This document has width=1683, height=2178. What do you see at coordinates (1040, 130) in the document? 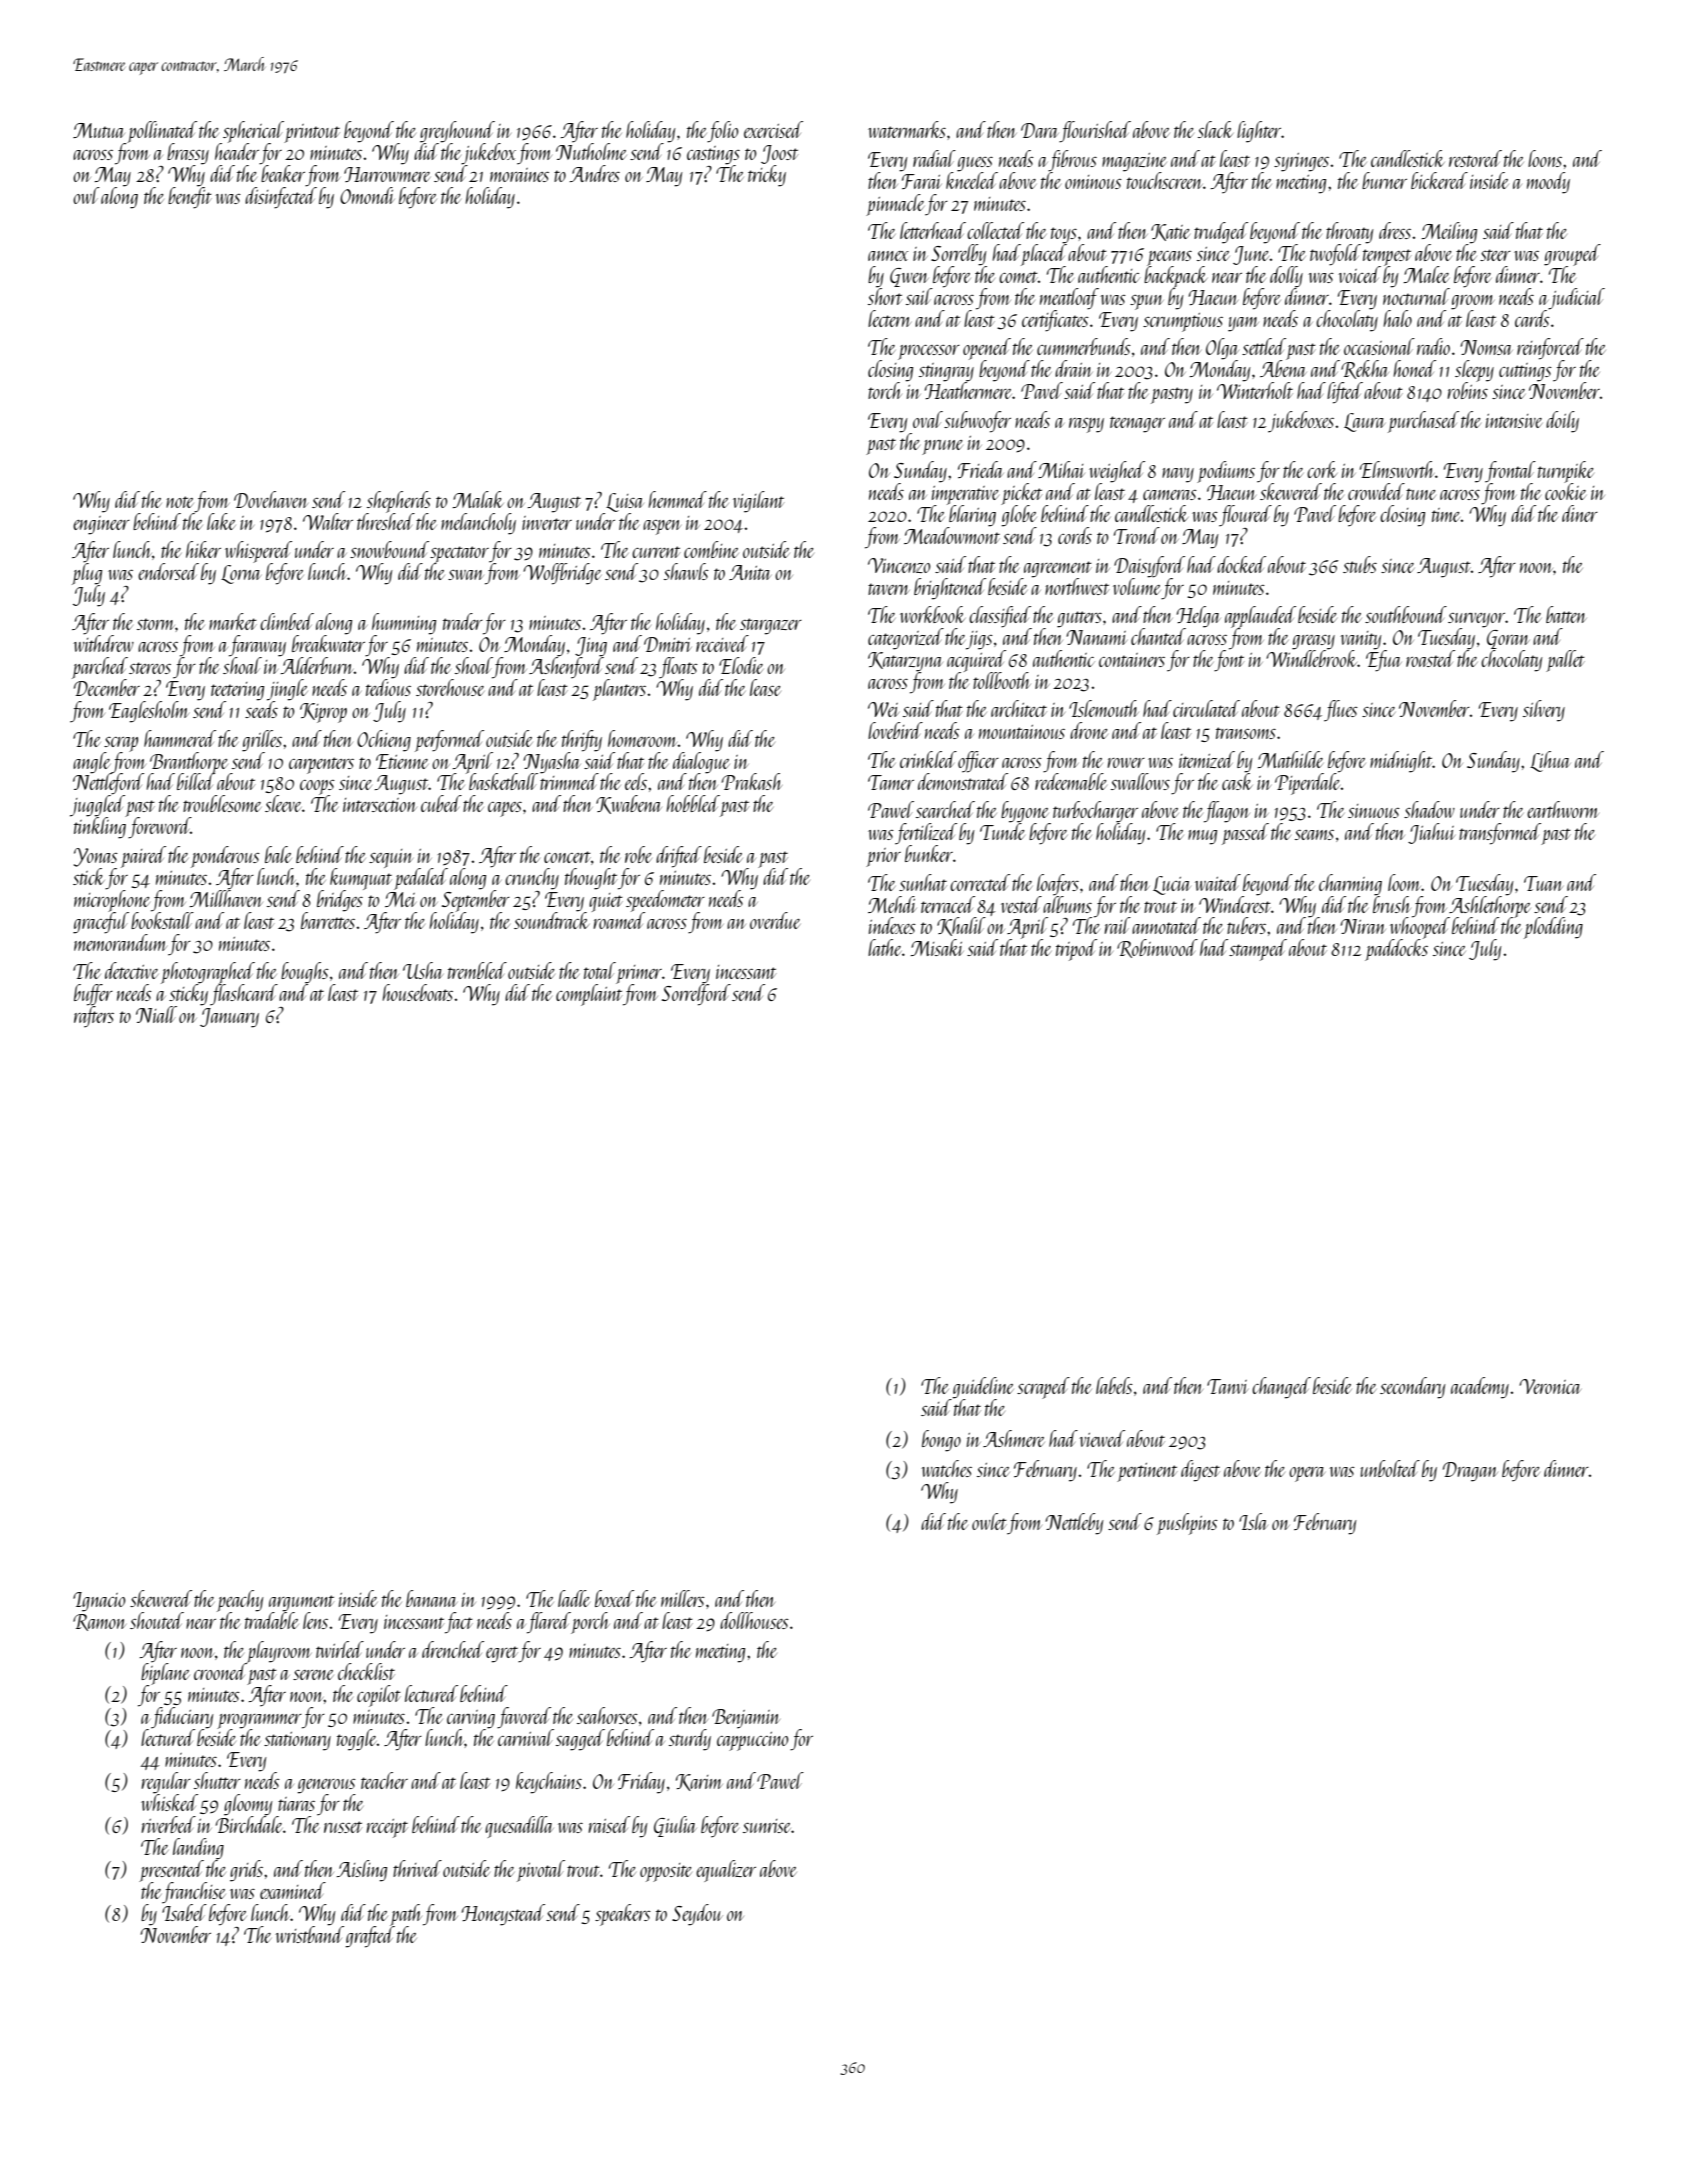
I see `Dara` at bounding box center [1040, 130].
